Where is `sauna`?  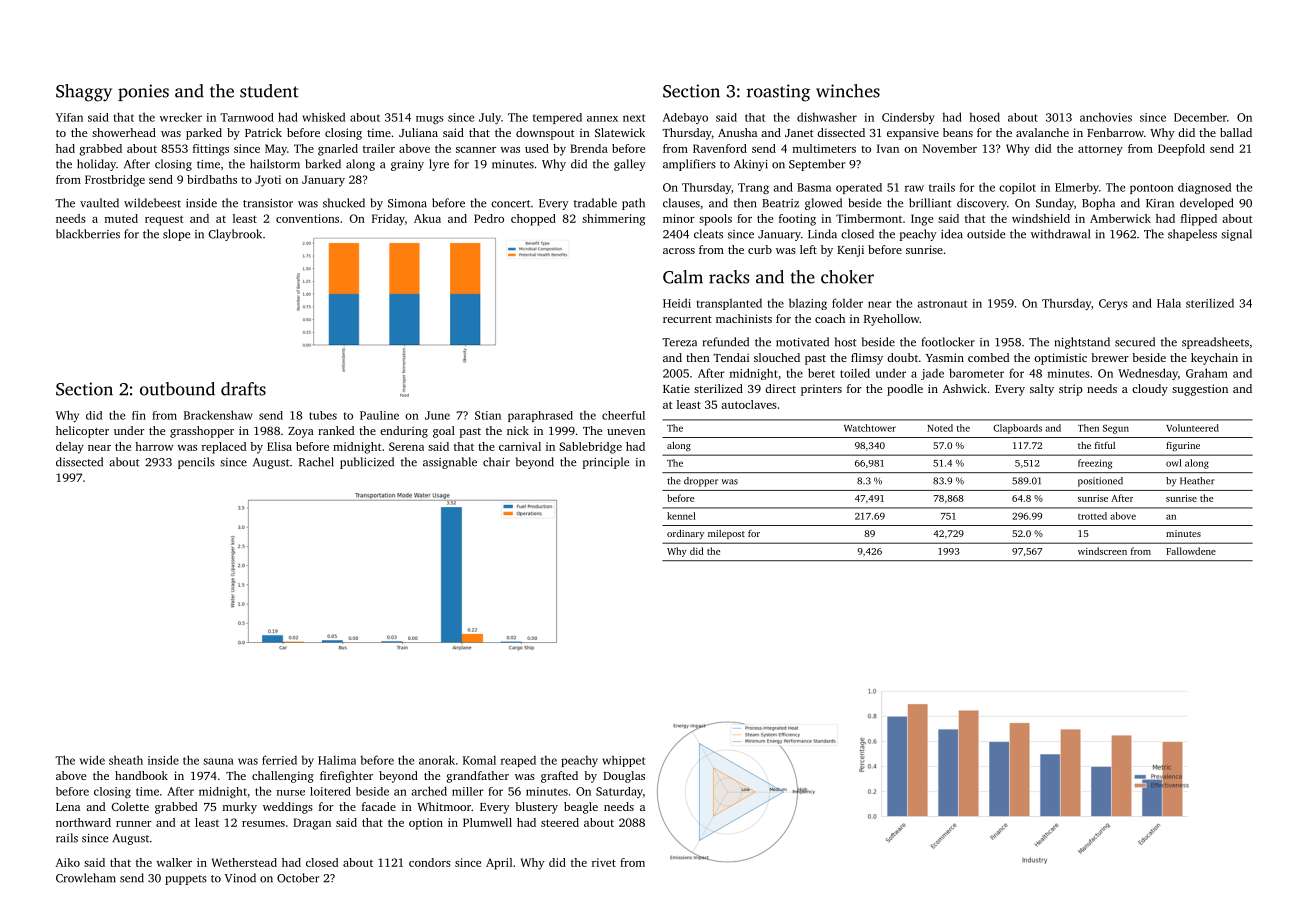
sauna is located at coordinates (218, 761).
